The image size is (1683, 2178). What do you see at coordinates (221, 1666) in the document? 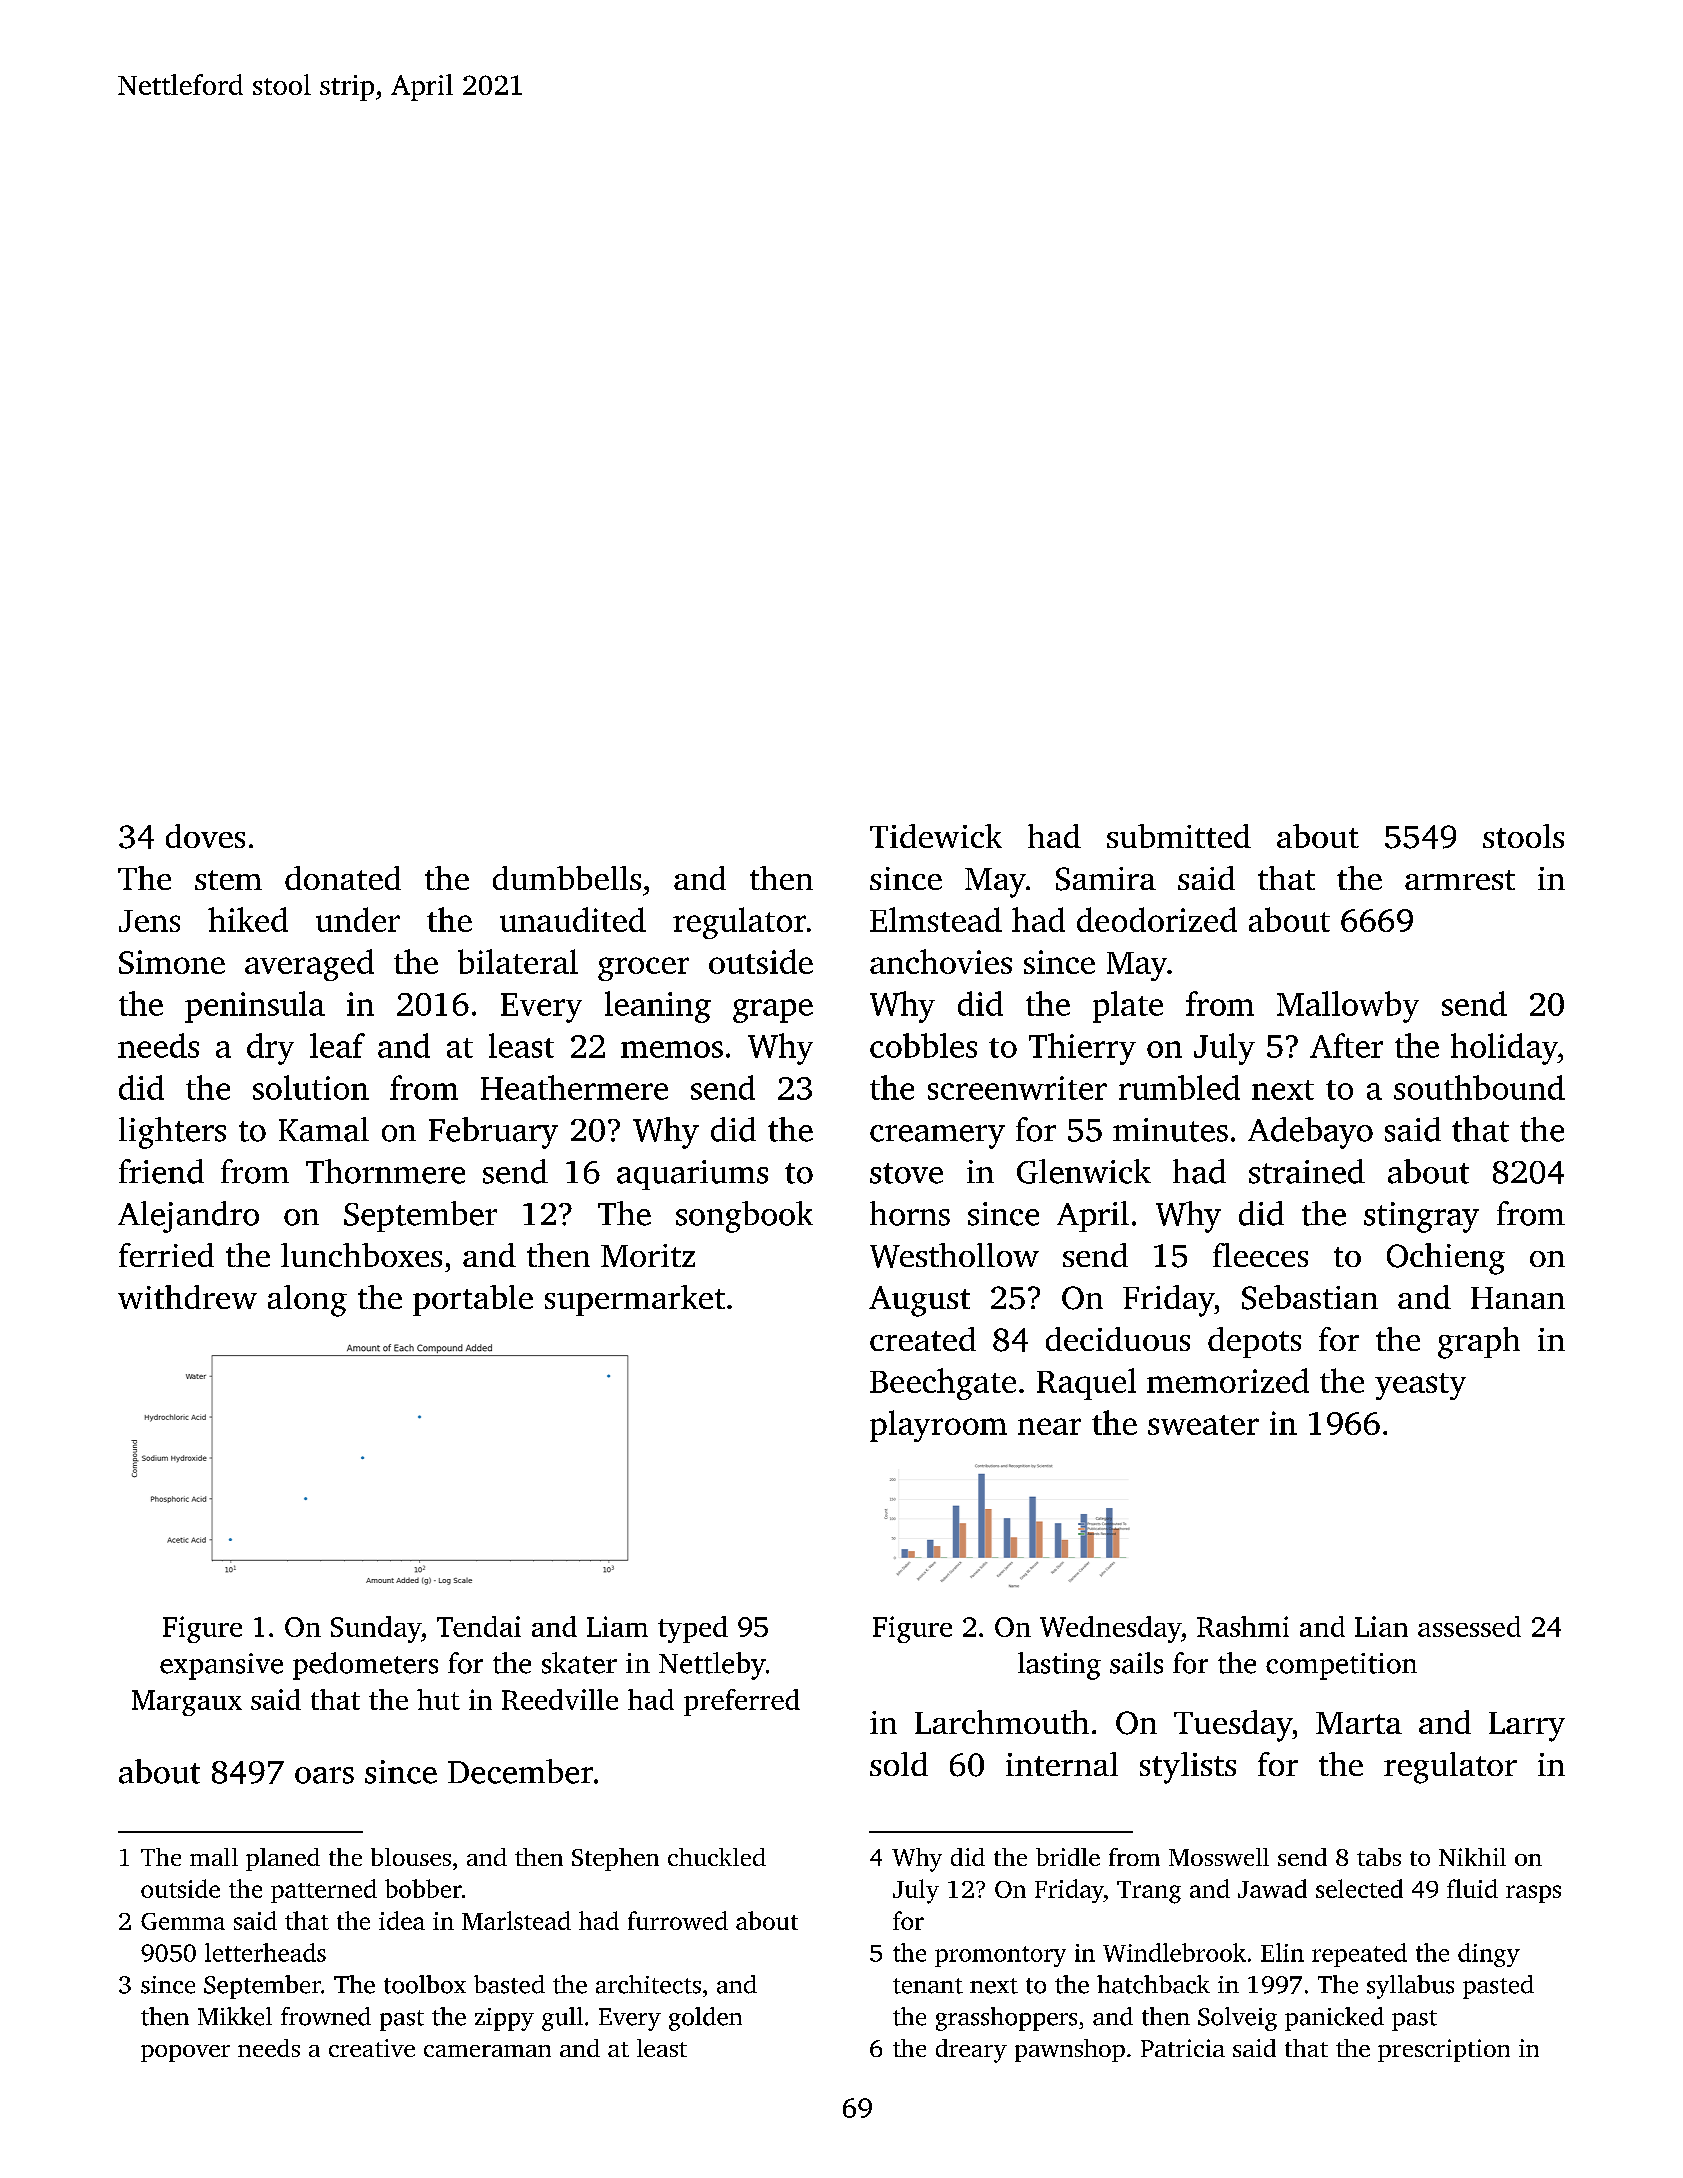
I see `expansive` at bounding box center [221, 1666].
